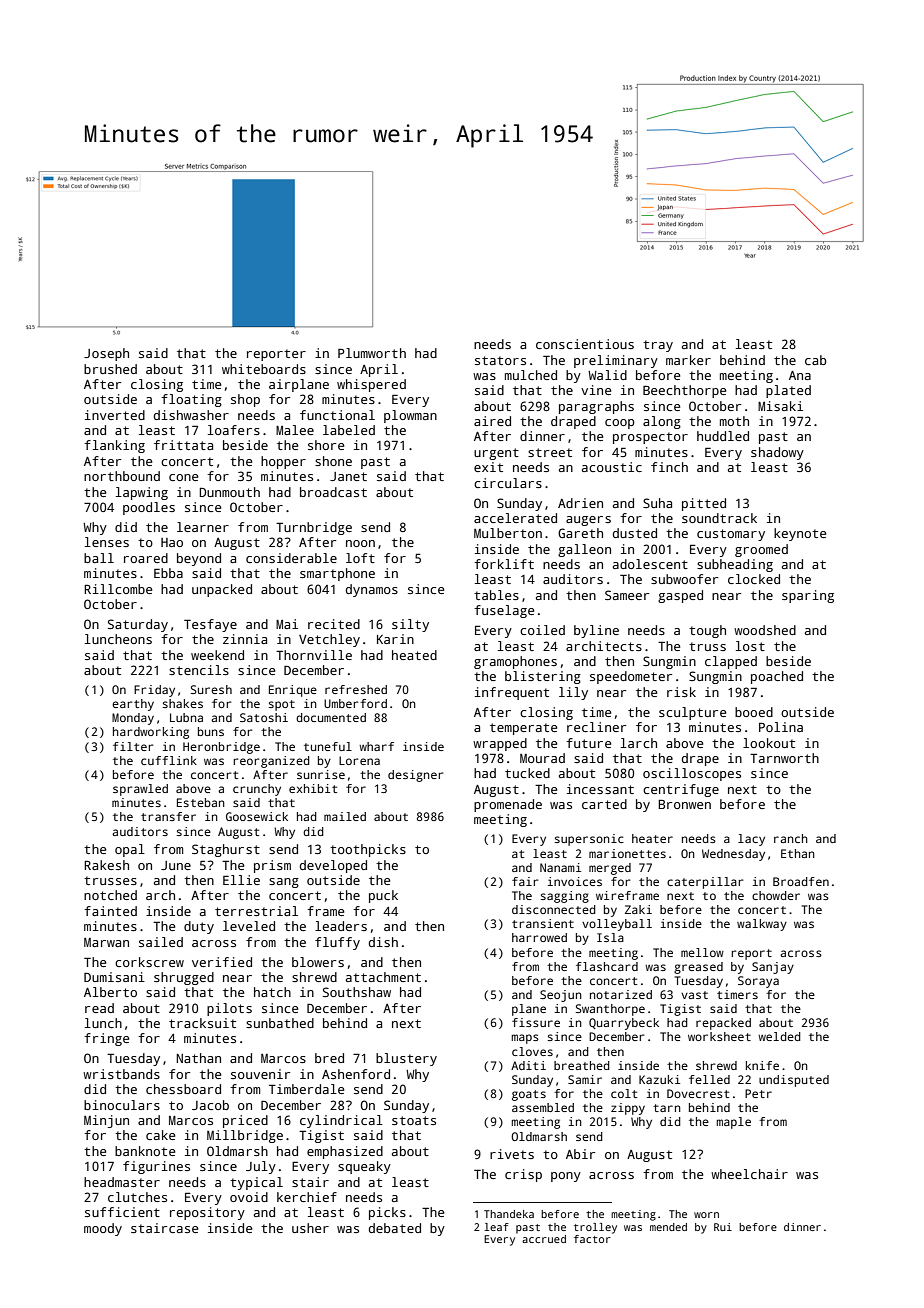 The image size is (924, 1308). Describe the element at coordinates (769, 743) in the screenshot. I see `lookout` at that location.
